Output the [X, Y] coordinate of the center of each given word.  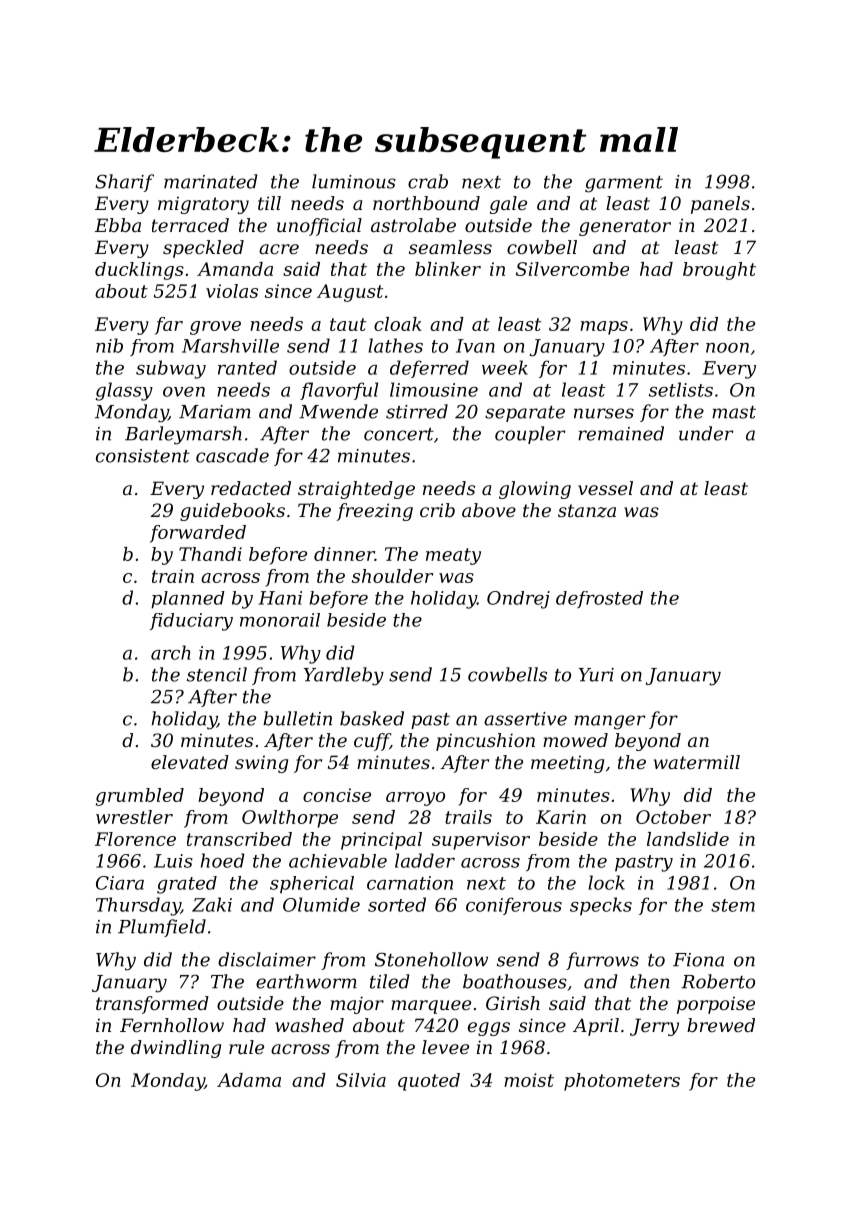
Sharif [124, 183]
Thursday [138, 906]
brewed [721, 1025]
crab [428, 181]
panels [720, 205]
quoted [429, 1082]
